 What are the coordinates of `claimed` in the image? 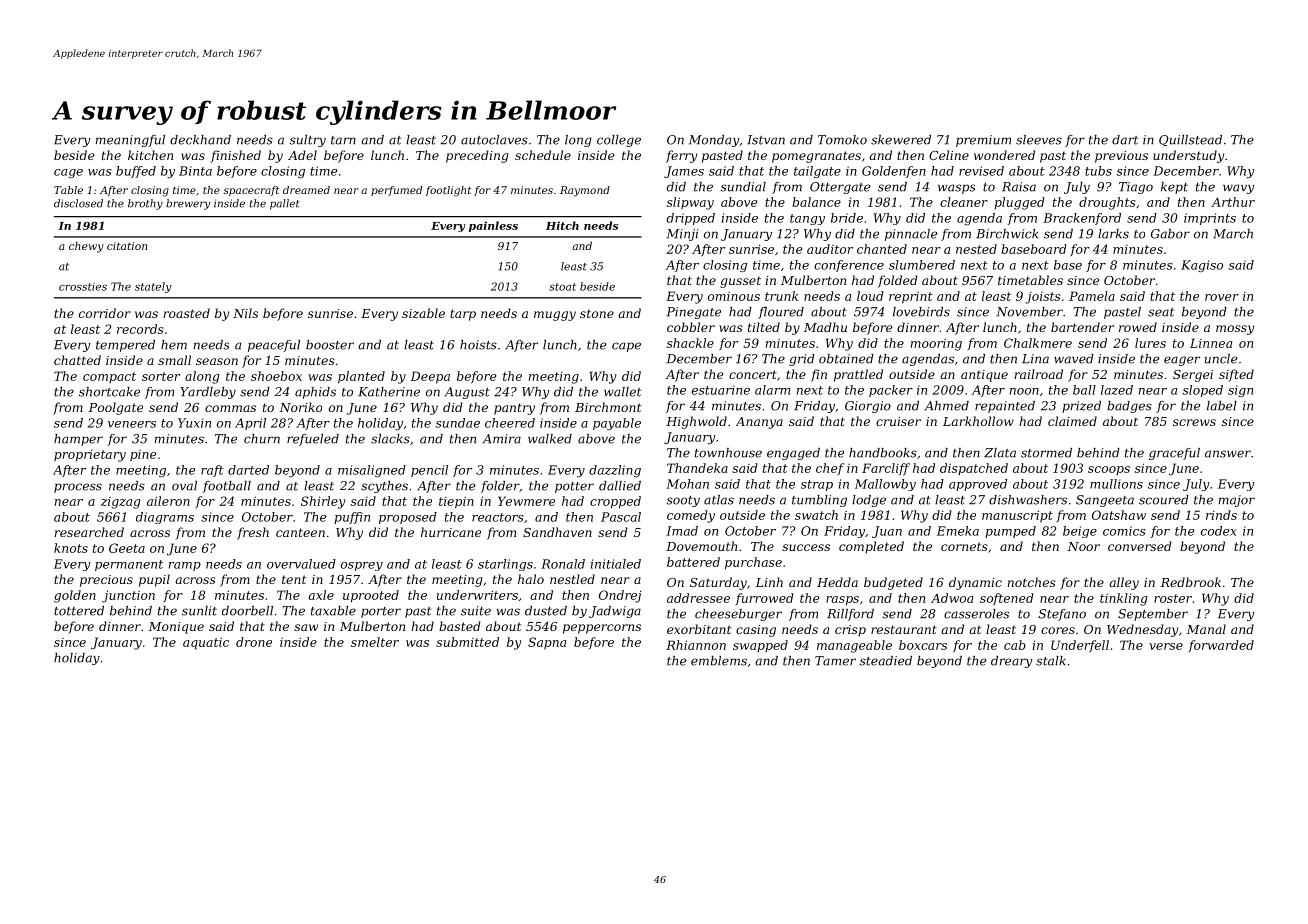 It's located at (1072, 421).
